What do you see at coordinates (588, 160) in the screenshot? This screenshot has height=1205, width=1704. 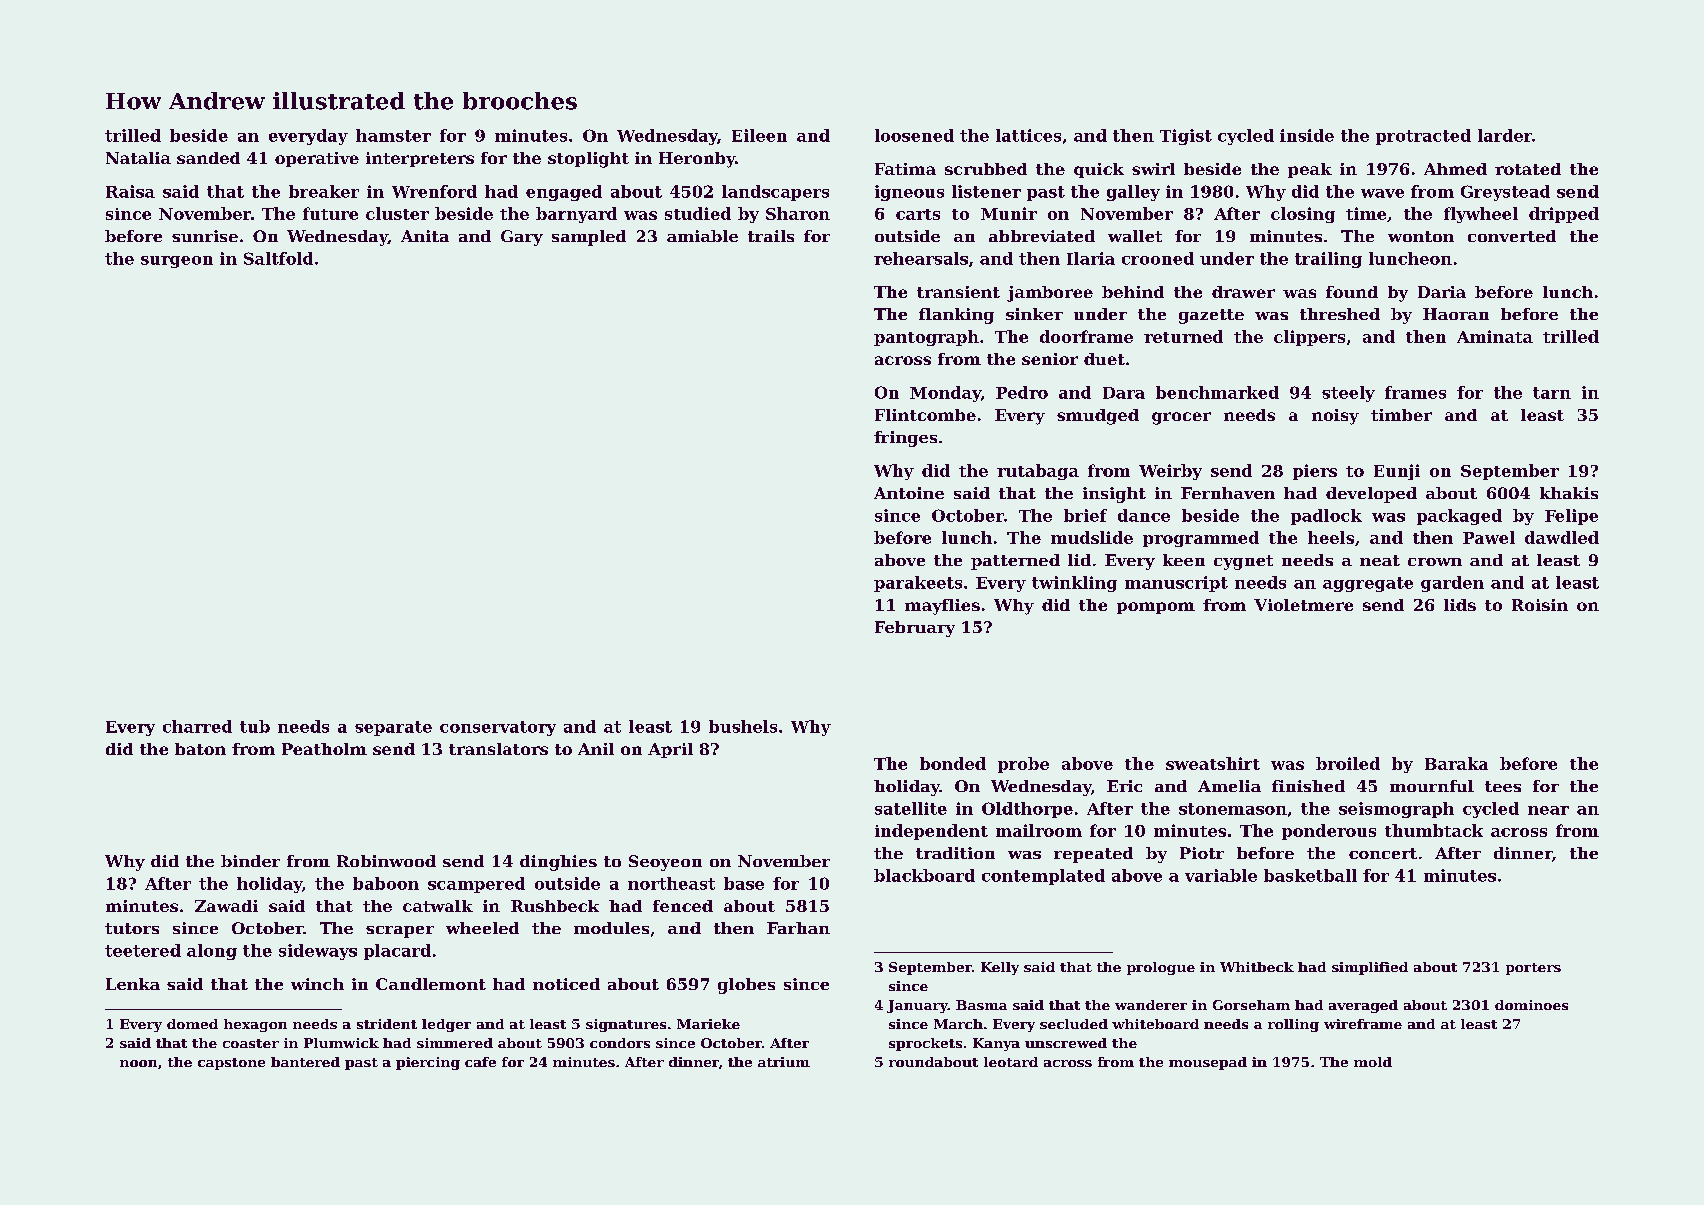 I see `stoplight` at bounding box center [588, 160].
